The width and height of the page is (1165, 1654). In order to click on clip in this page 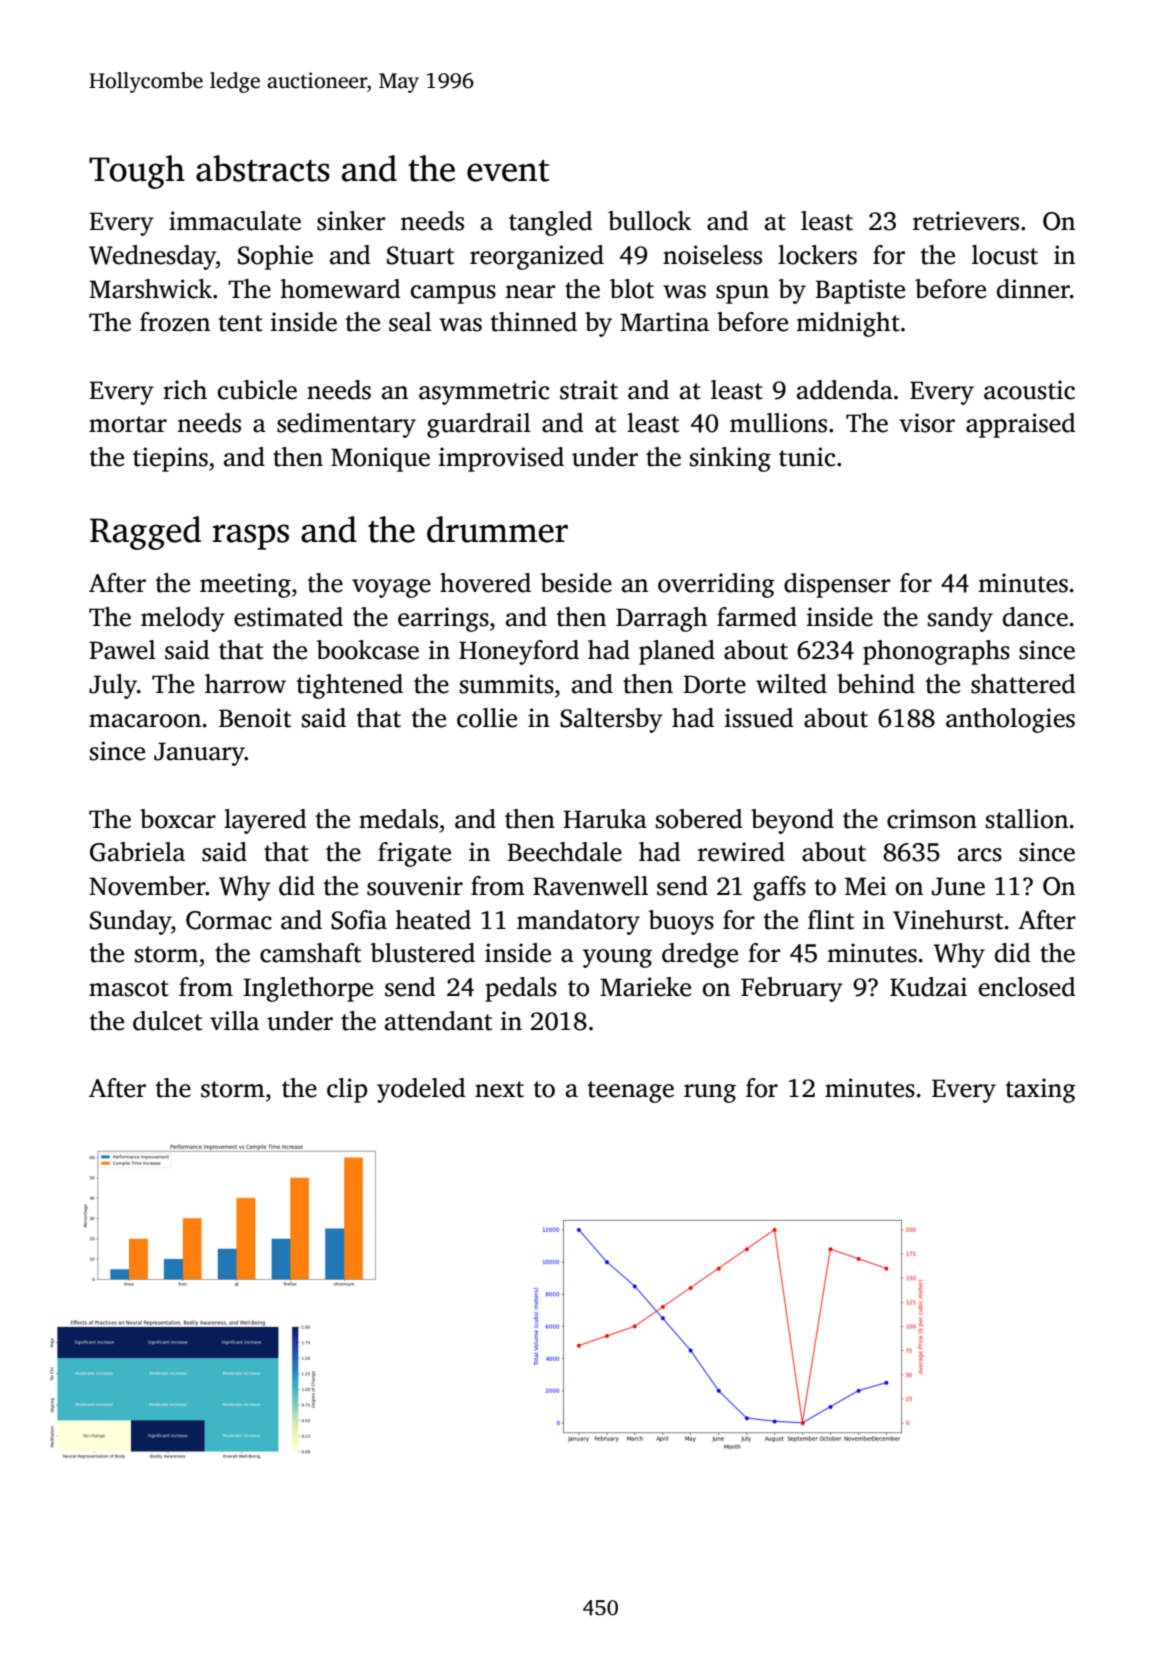, I will do `click(347, 1090)`.
